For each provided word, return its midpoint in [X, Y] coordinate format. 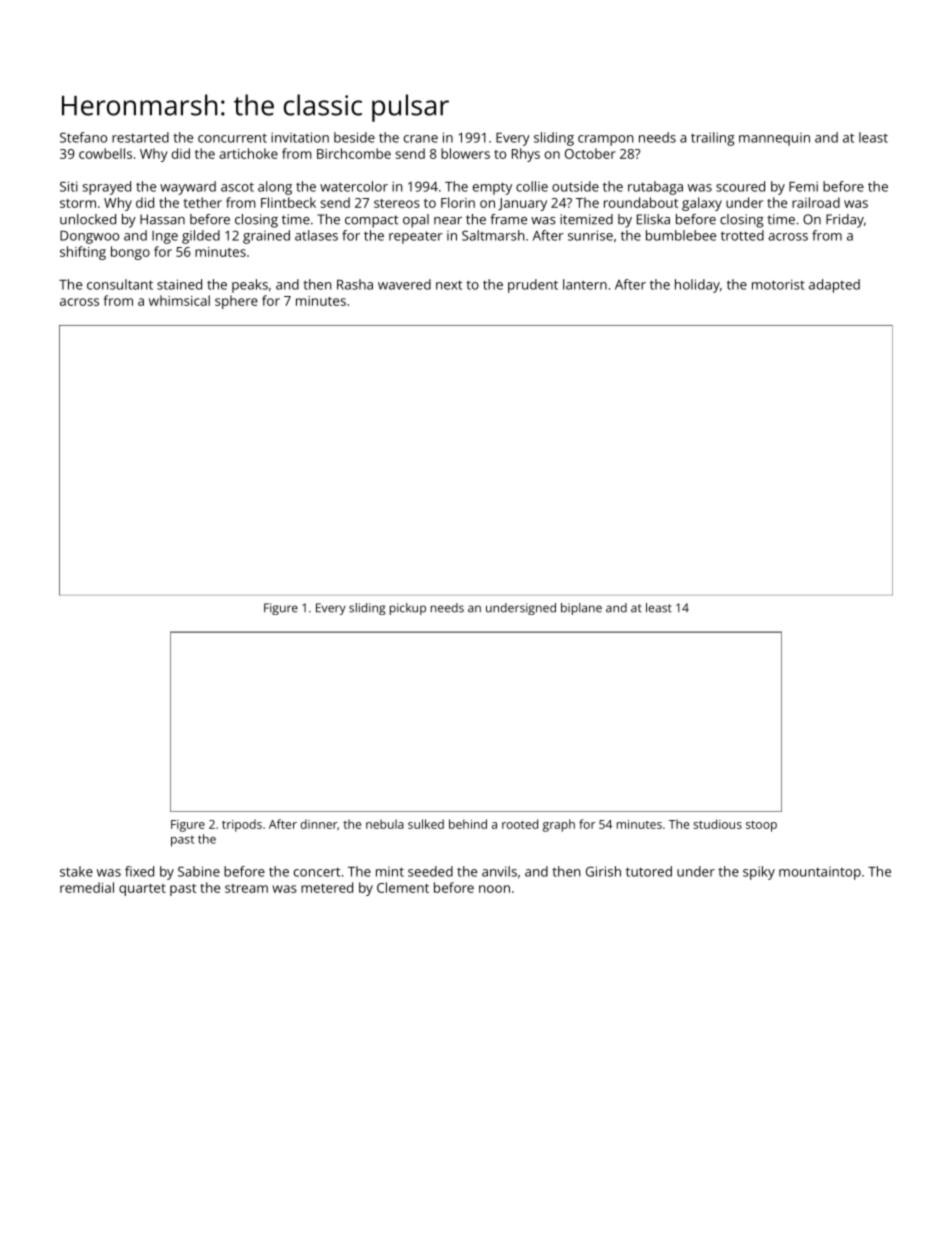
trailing [713, 139]
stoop [761, 826]
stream [246, 888]
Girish [603, 871]
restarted [140, 137]
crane [421, 139]
